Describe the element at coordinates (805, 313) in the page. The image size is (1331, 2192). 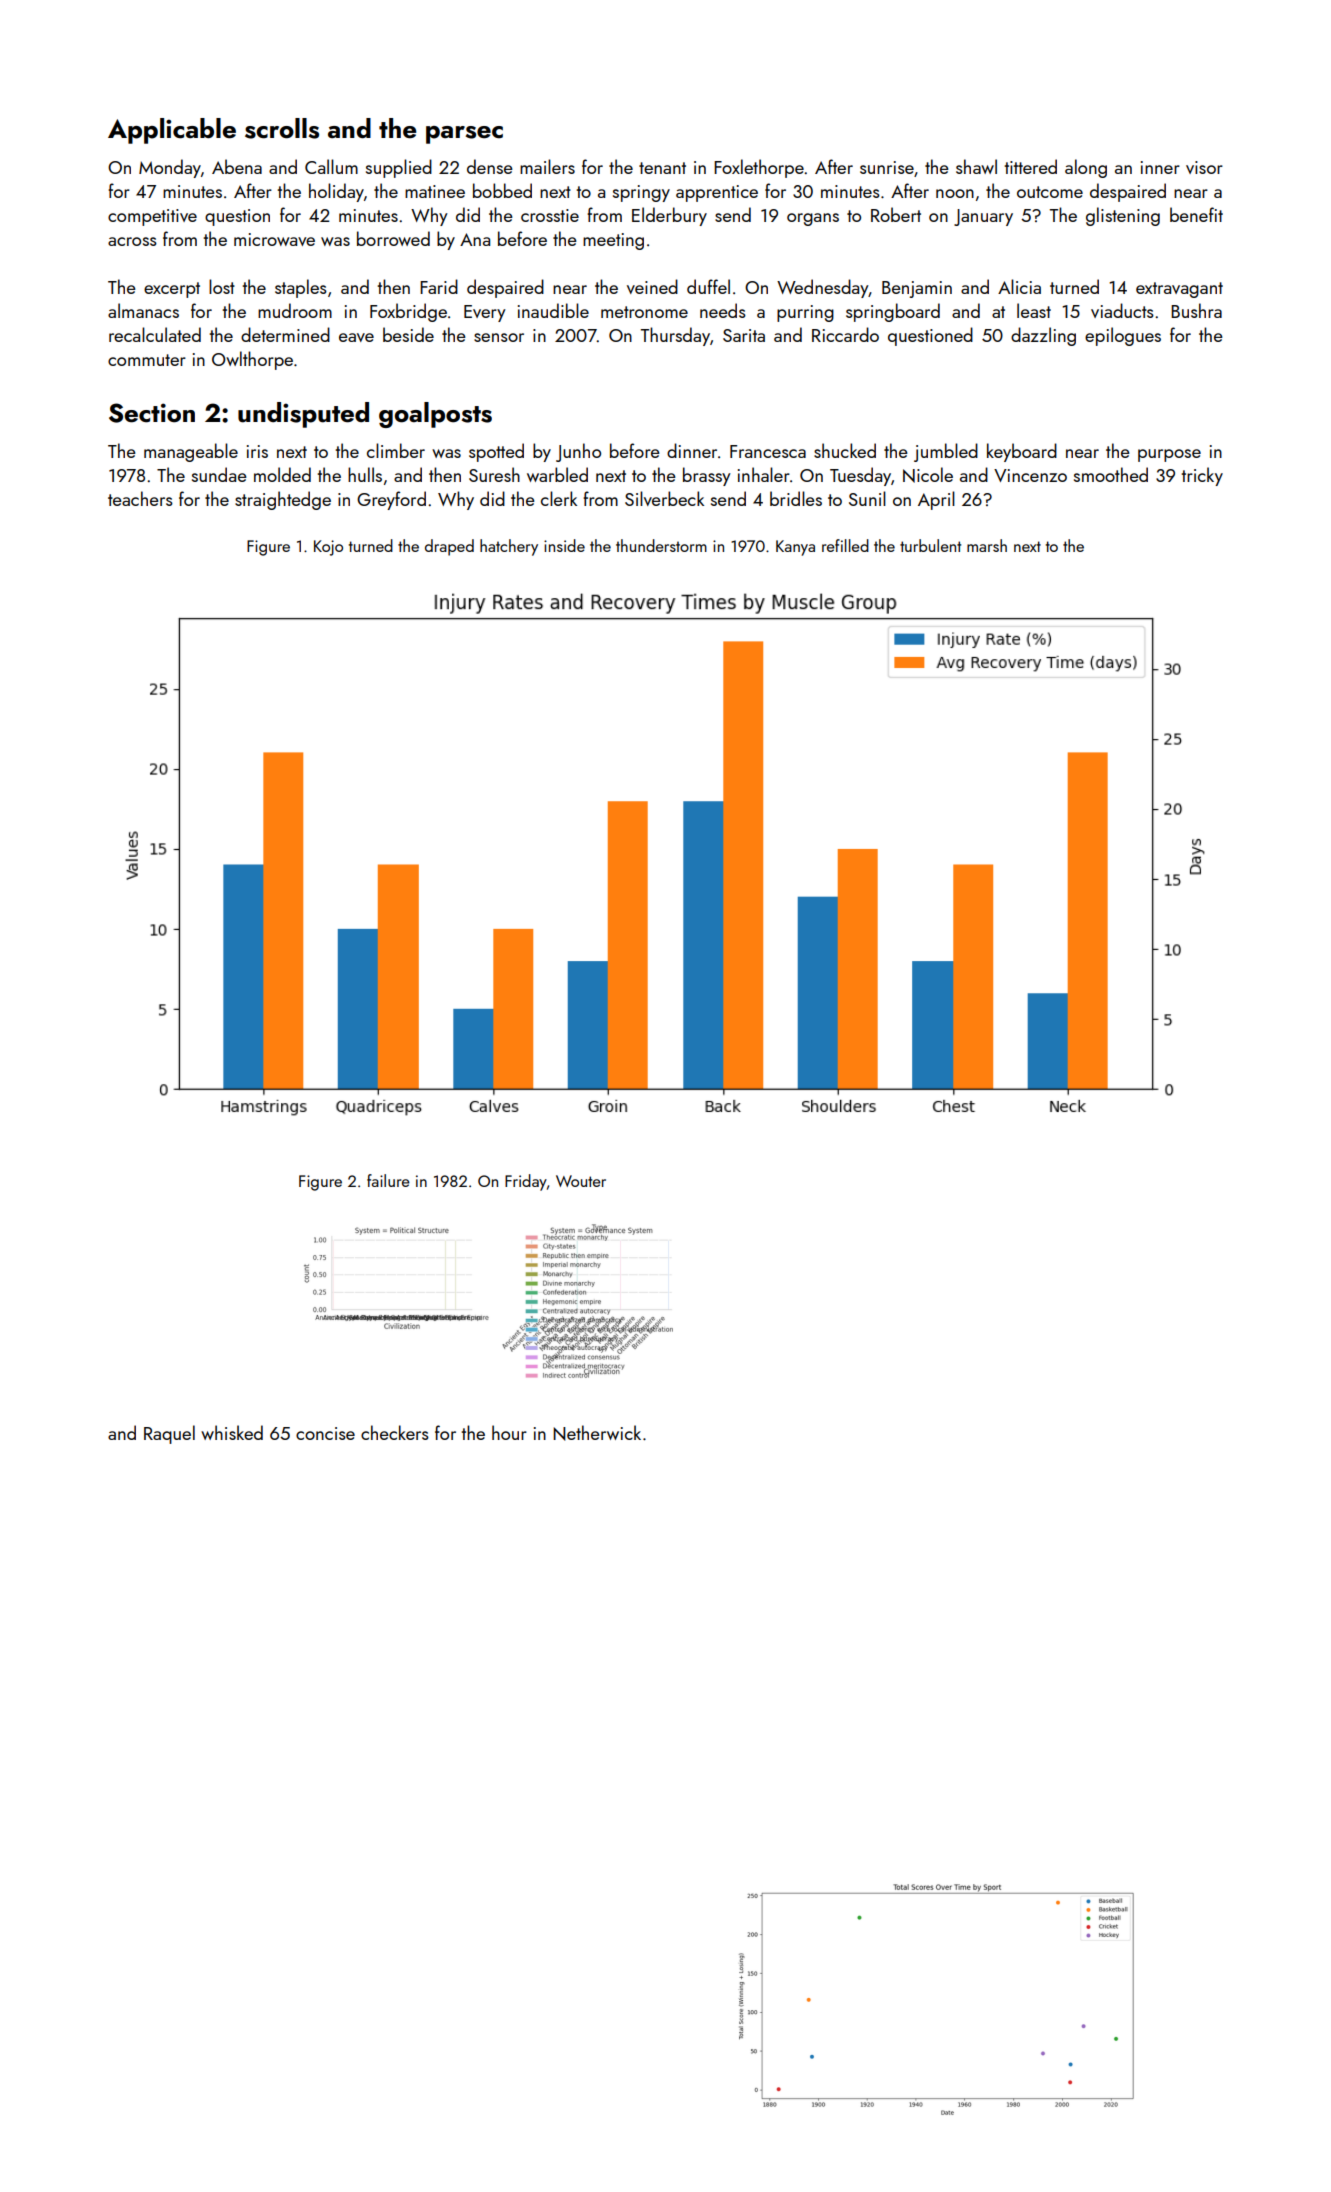
I see `purring` at that location.
